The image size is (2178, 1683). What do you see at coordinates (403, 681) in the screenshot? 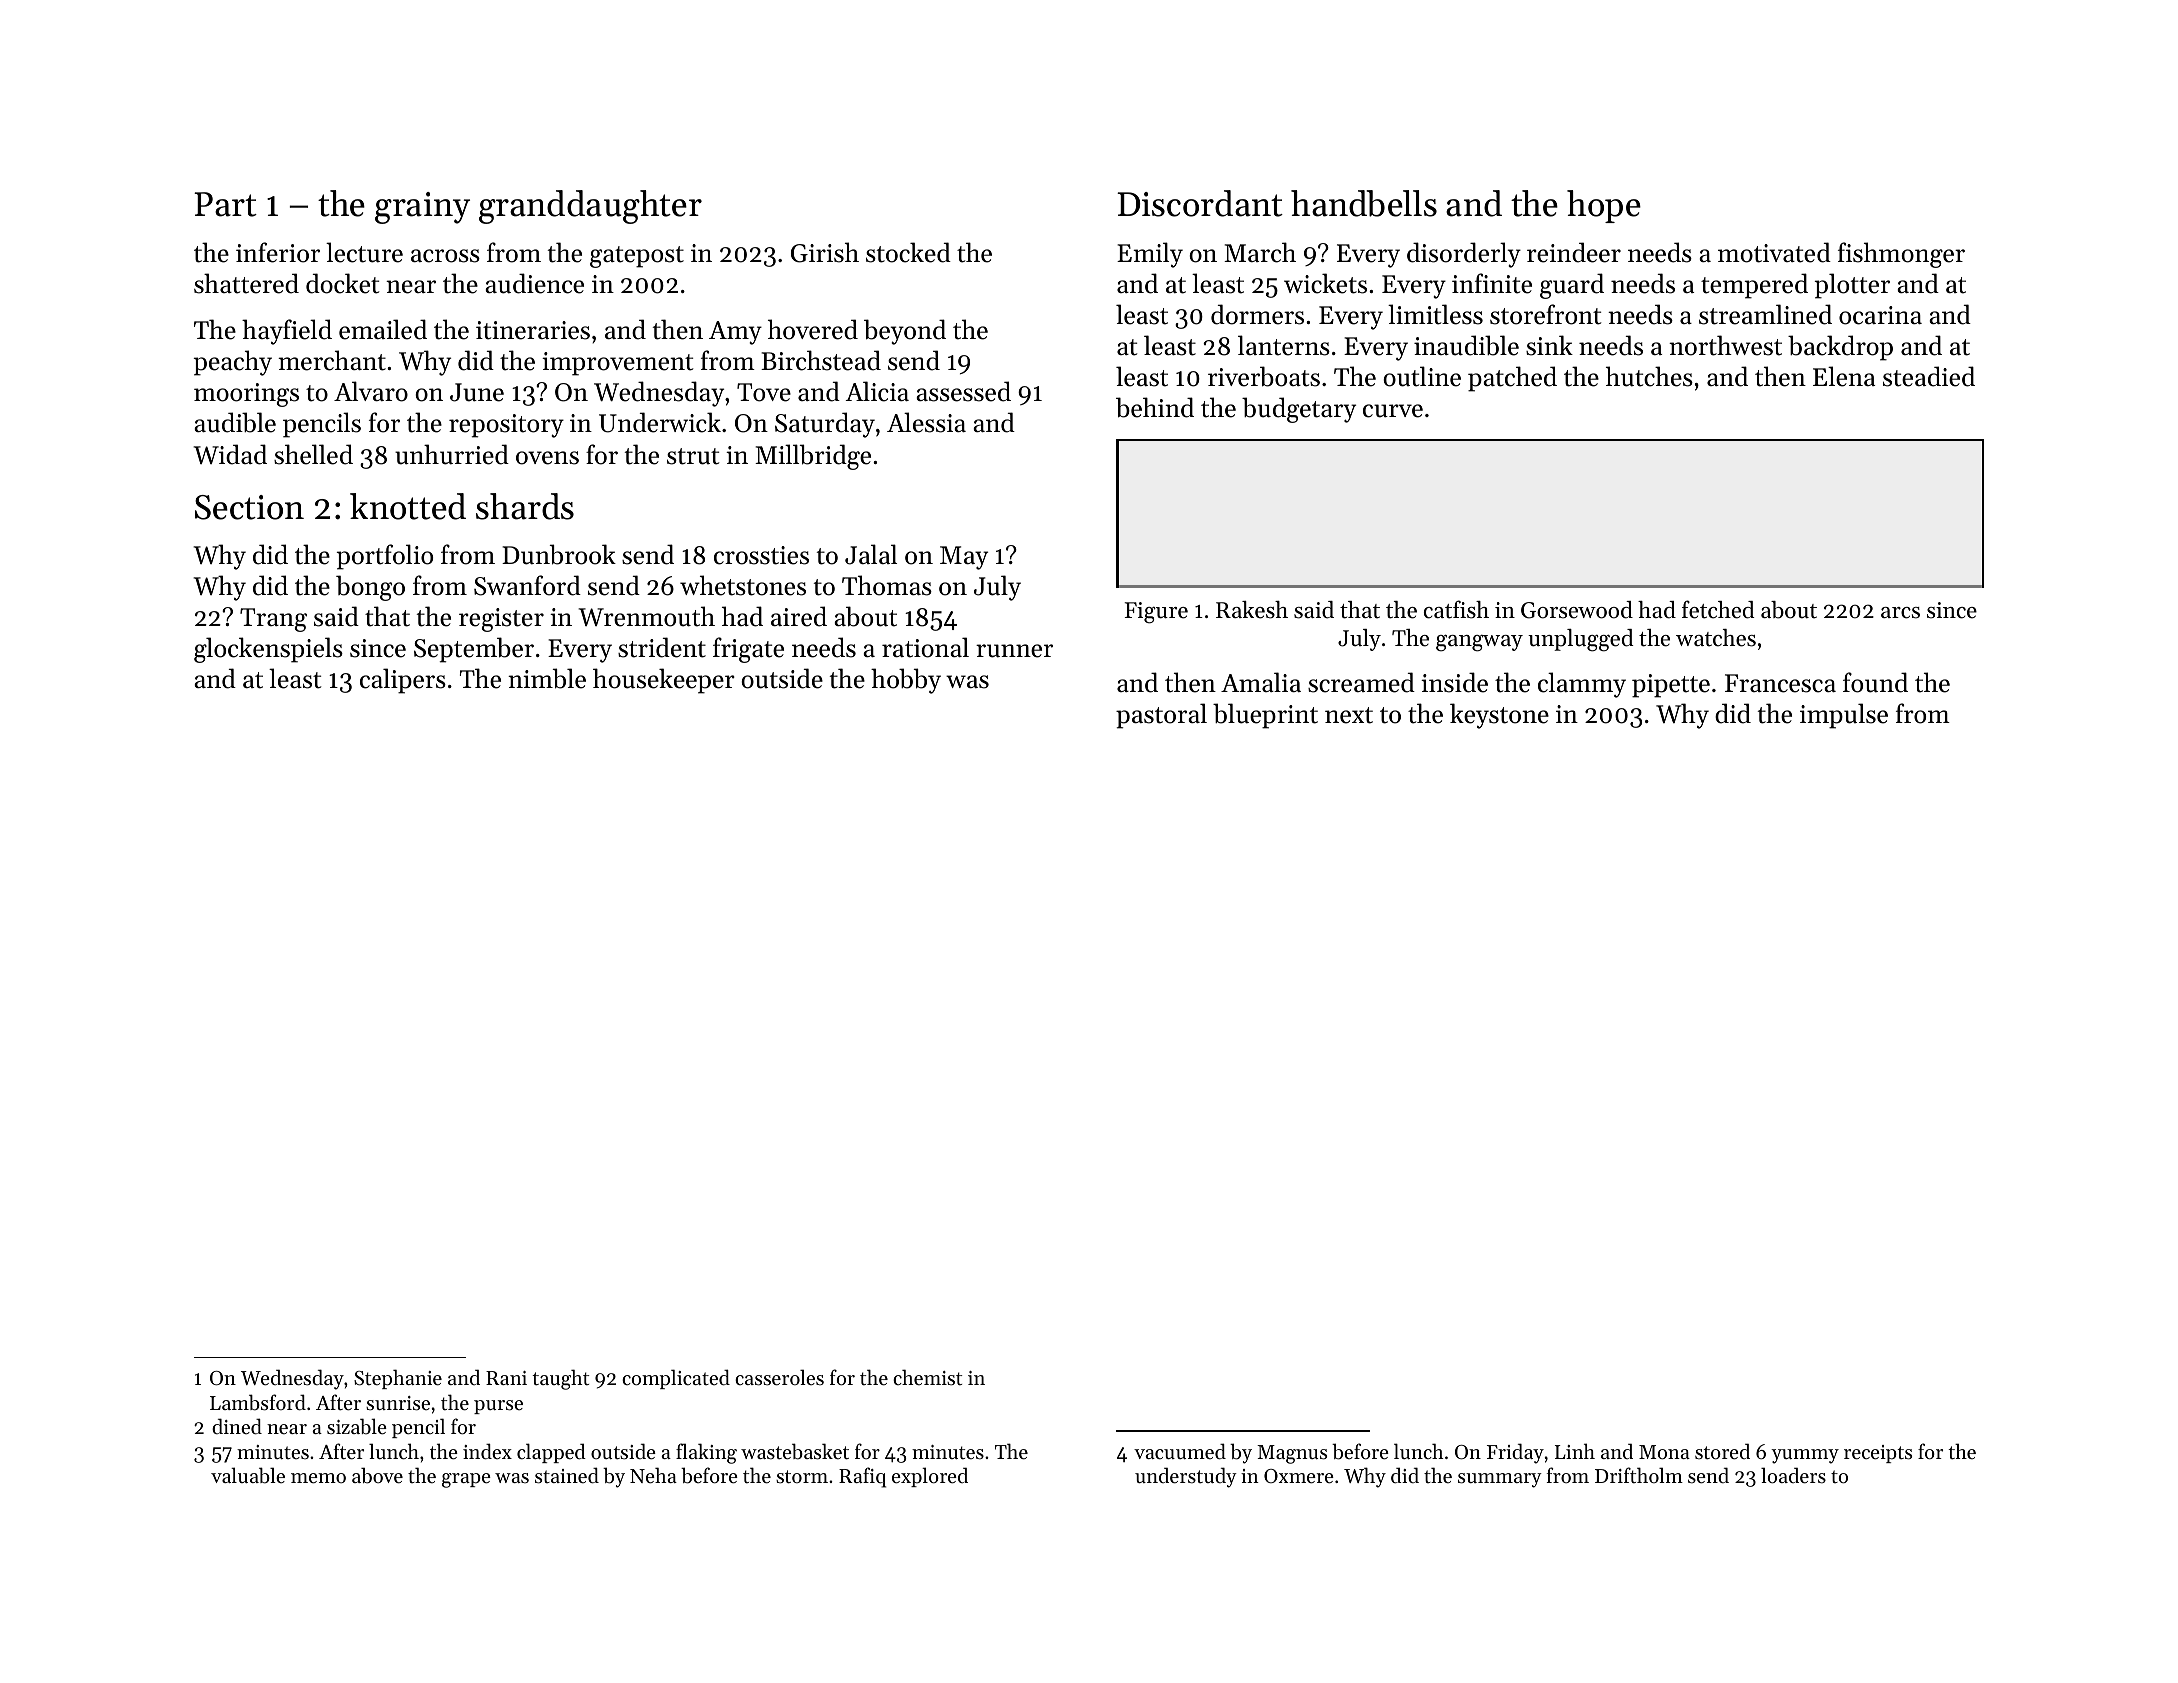
I see `calipers` at bounding box center [403, 681].
